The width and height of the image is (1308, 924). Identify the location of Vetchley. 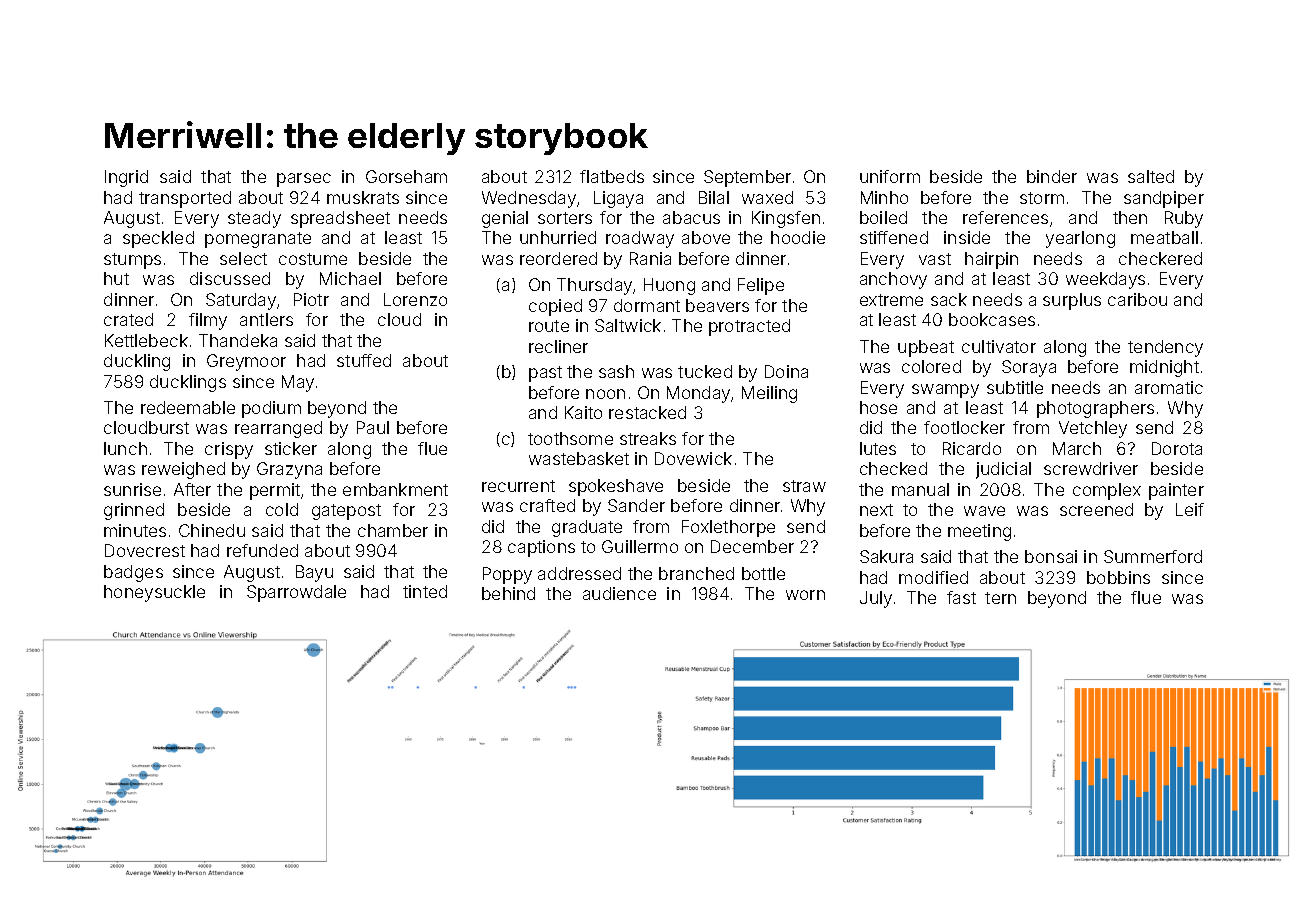
(1093, 429).
